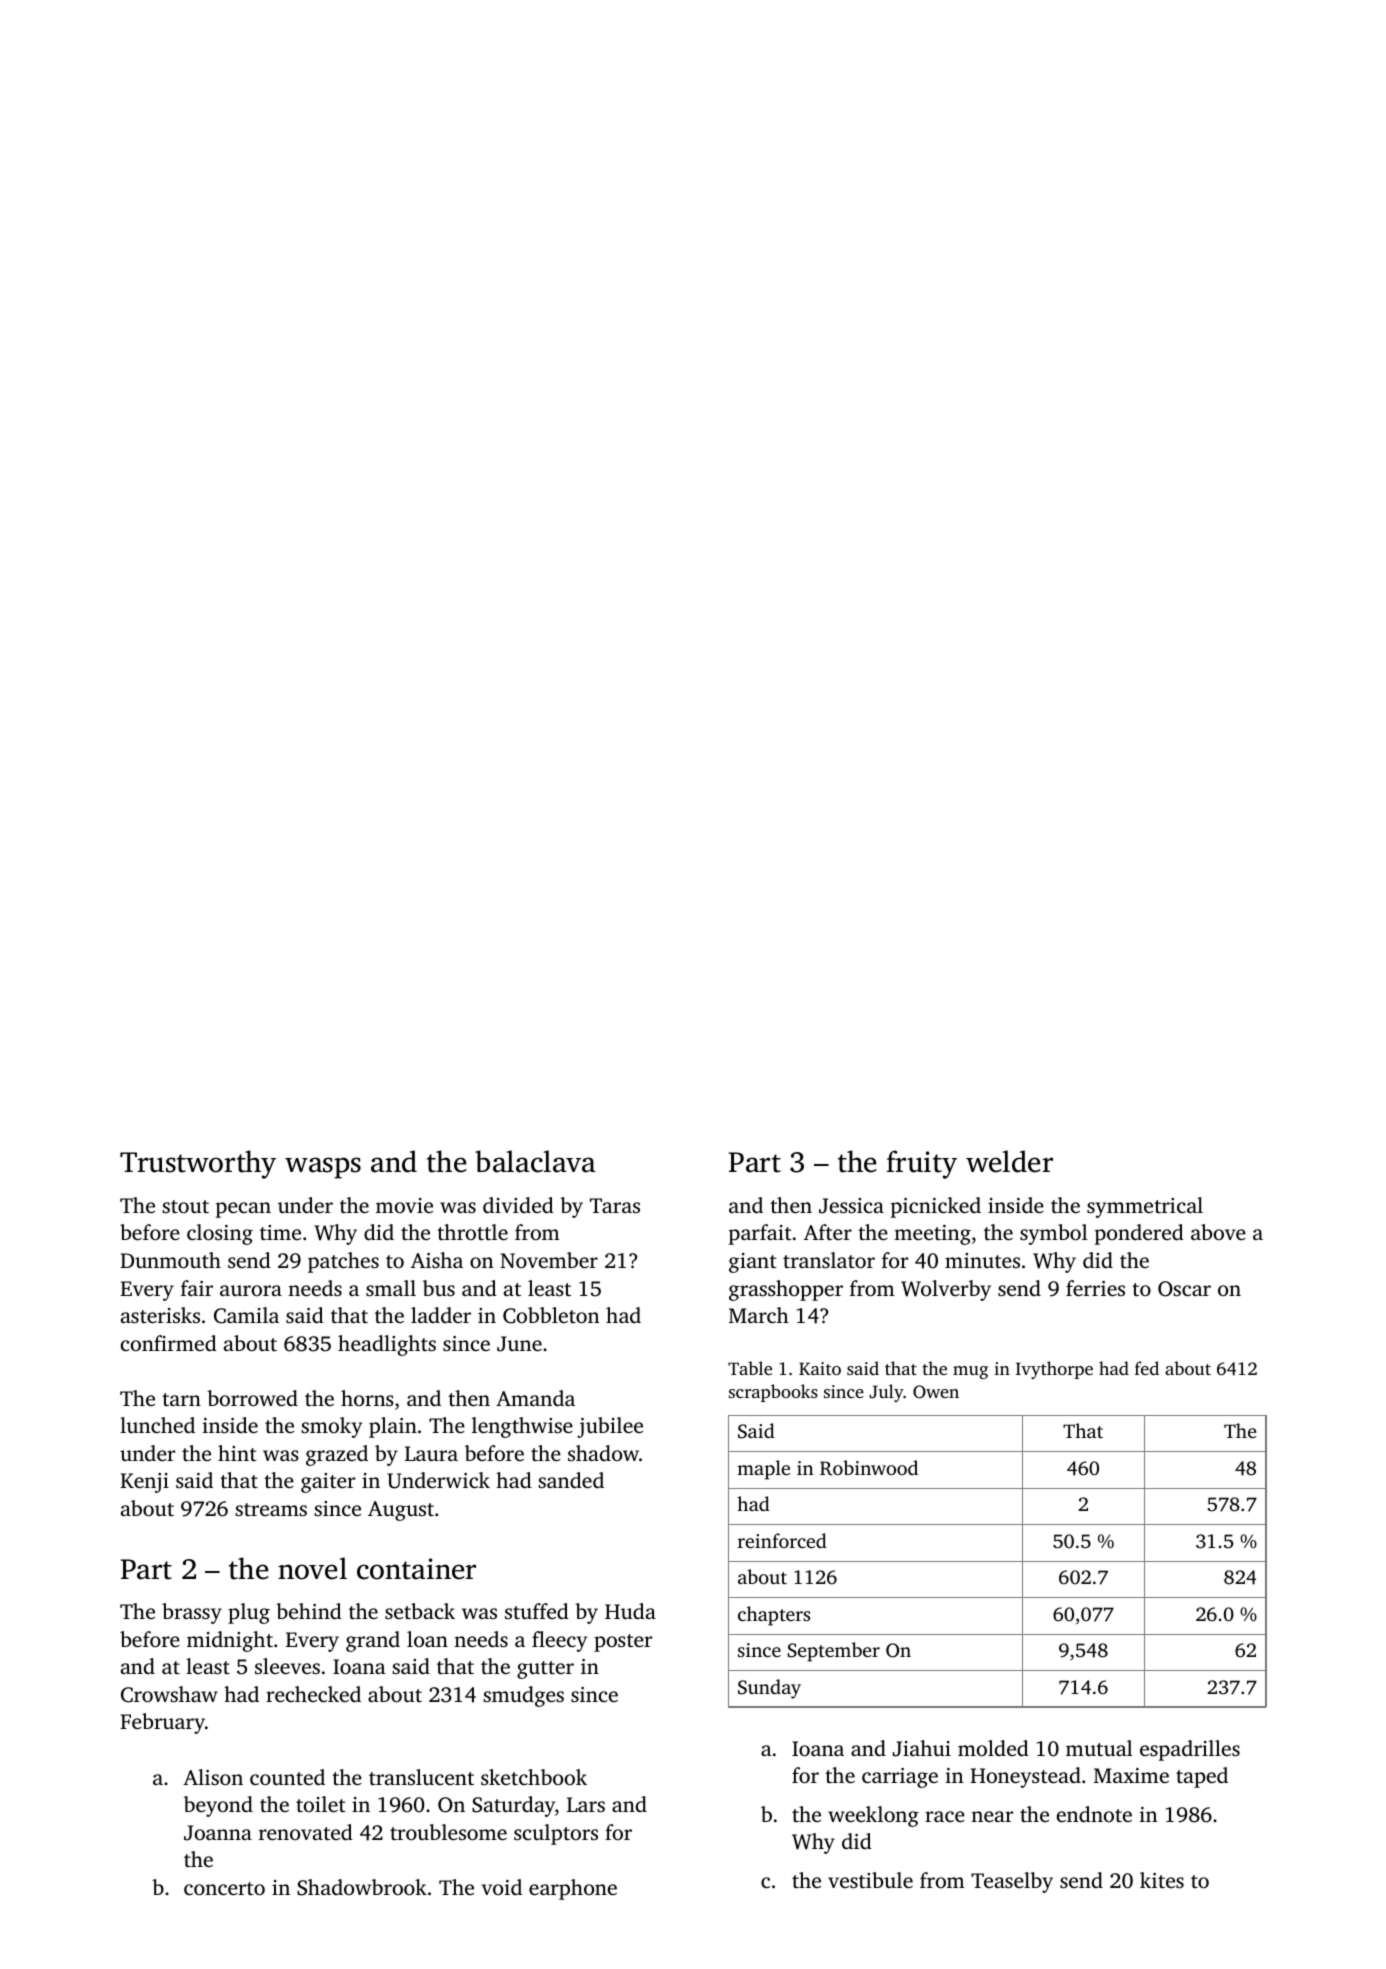 The width and height of the screenshot is (1386, 1969). What do you see at coordinates (337, 1455) in the screenshot?
I see `grazed` at bounding box center [337, 1455].
